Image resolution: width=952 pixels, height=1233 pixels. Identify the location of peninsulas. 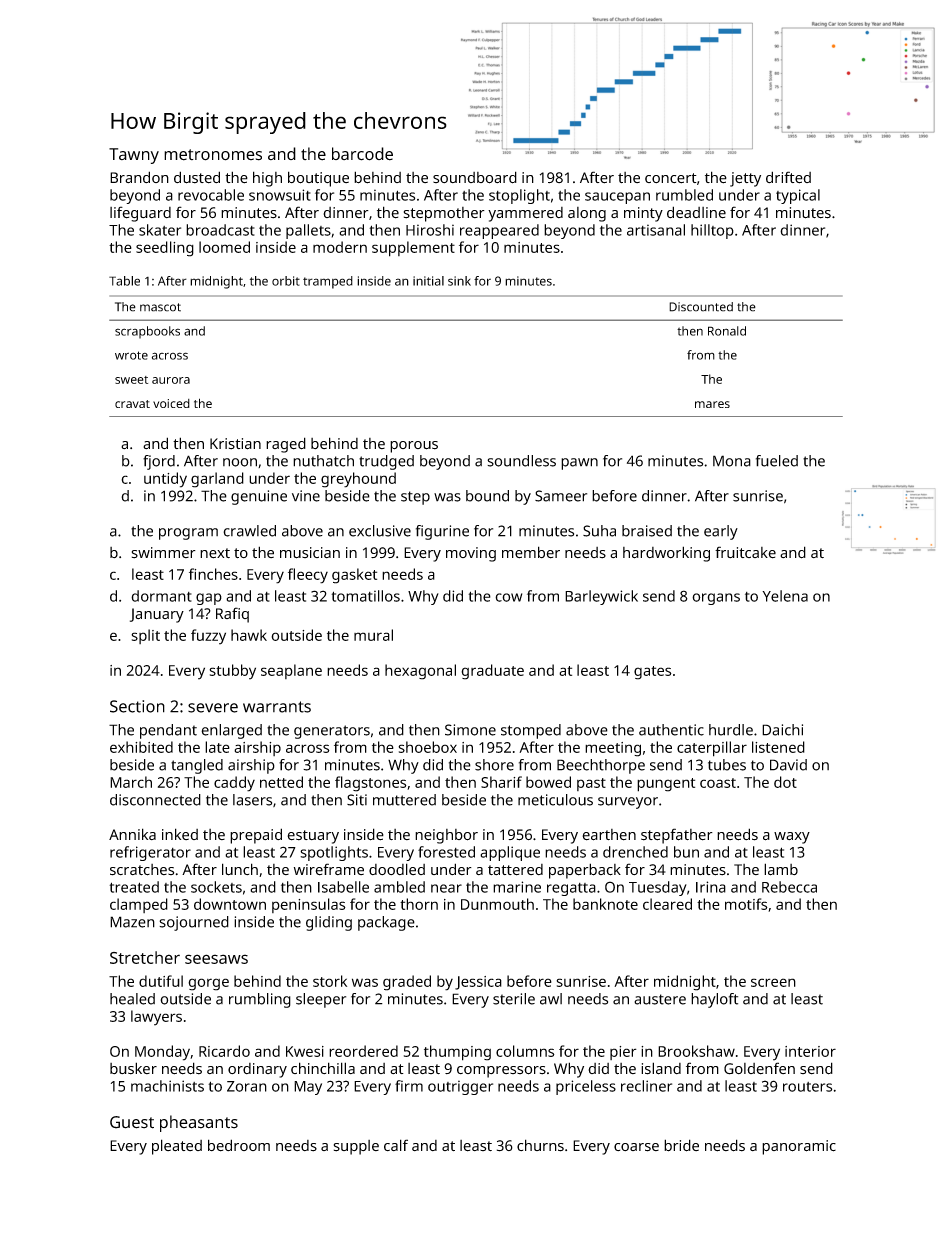
(309, 905).
